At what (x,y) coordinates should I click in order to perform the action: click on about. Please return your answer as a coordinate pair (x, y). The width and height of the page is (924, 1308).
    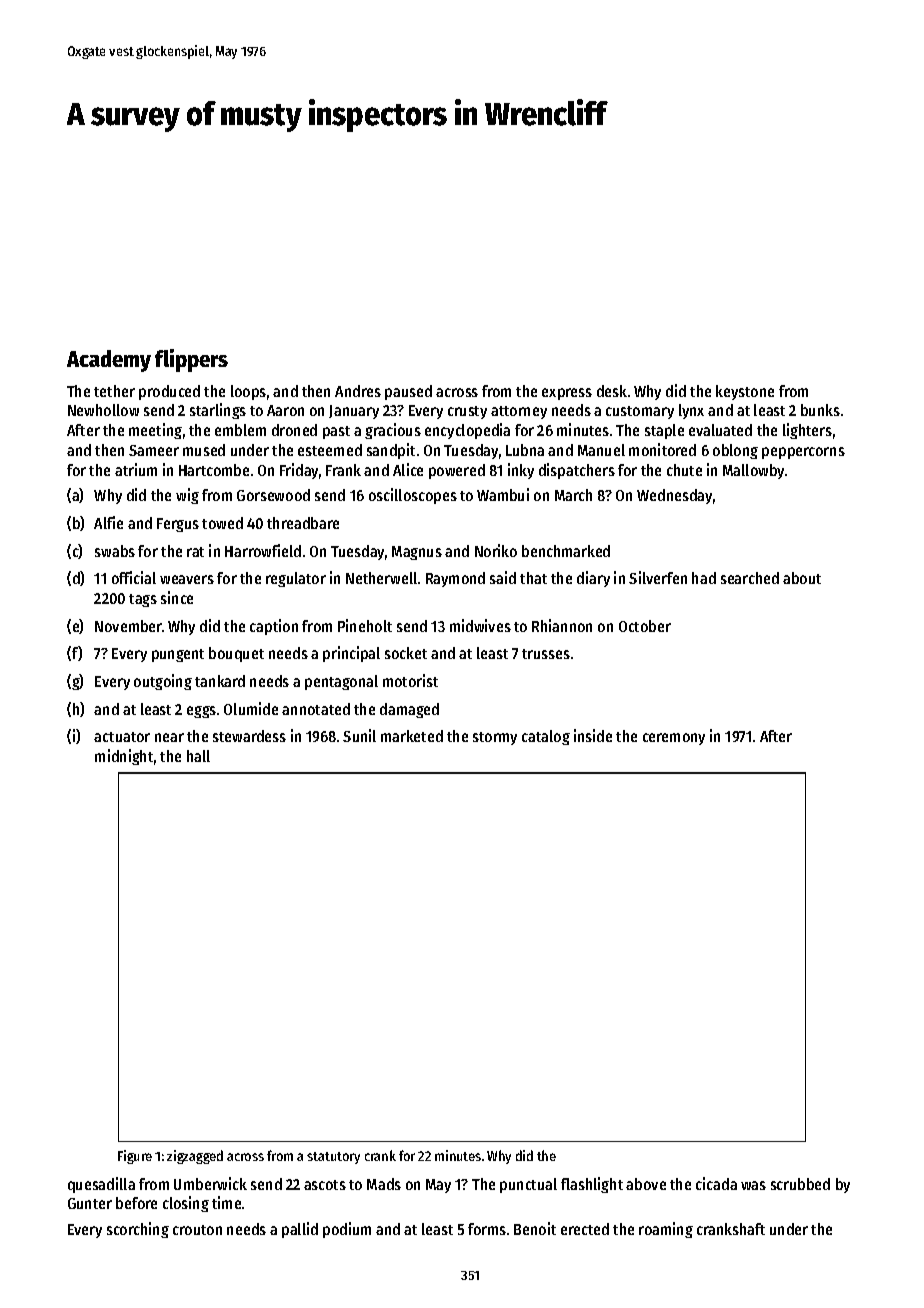
    Looking at the image, I should click on (802, 578).
